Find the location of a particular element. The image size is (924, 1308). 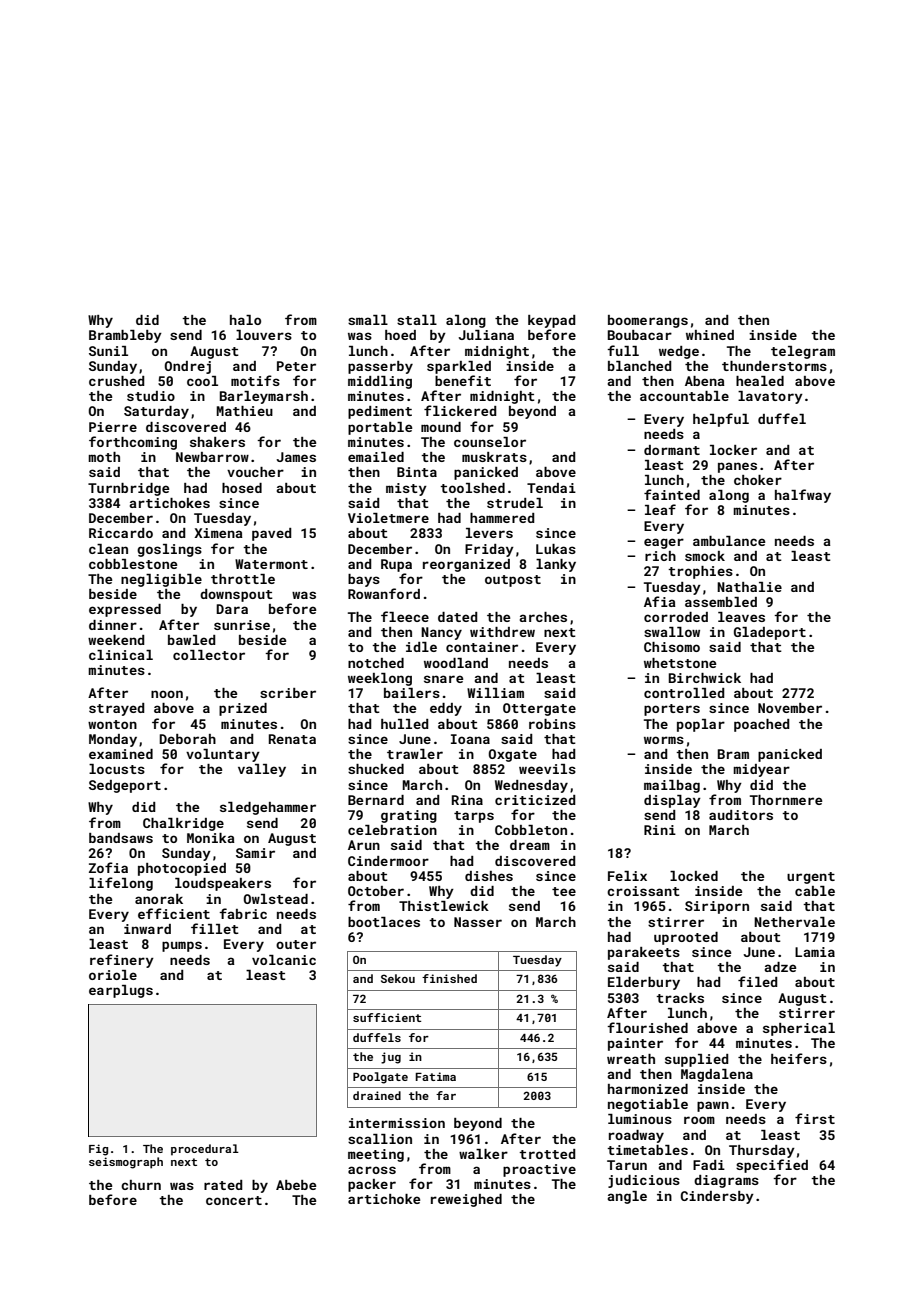

angle is located at coordinates (627, 1197).
